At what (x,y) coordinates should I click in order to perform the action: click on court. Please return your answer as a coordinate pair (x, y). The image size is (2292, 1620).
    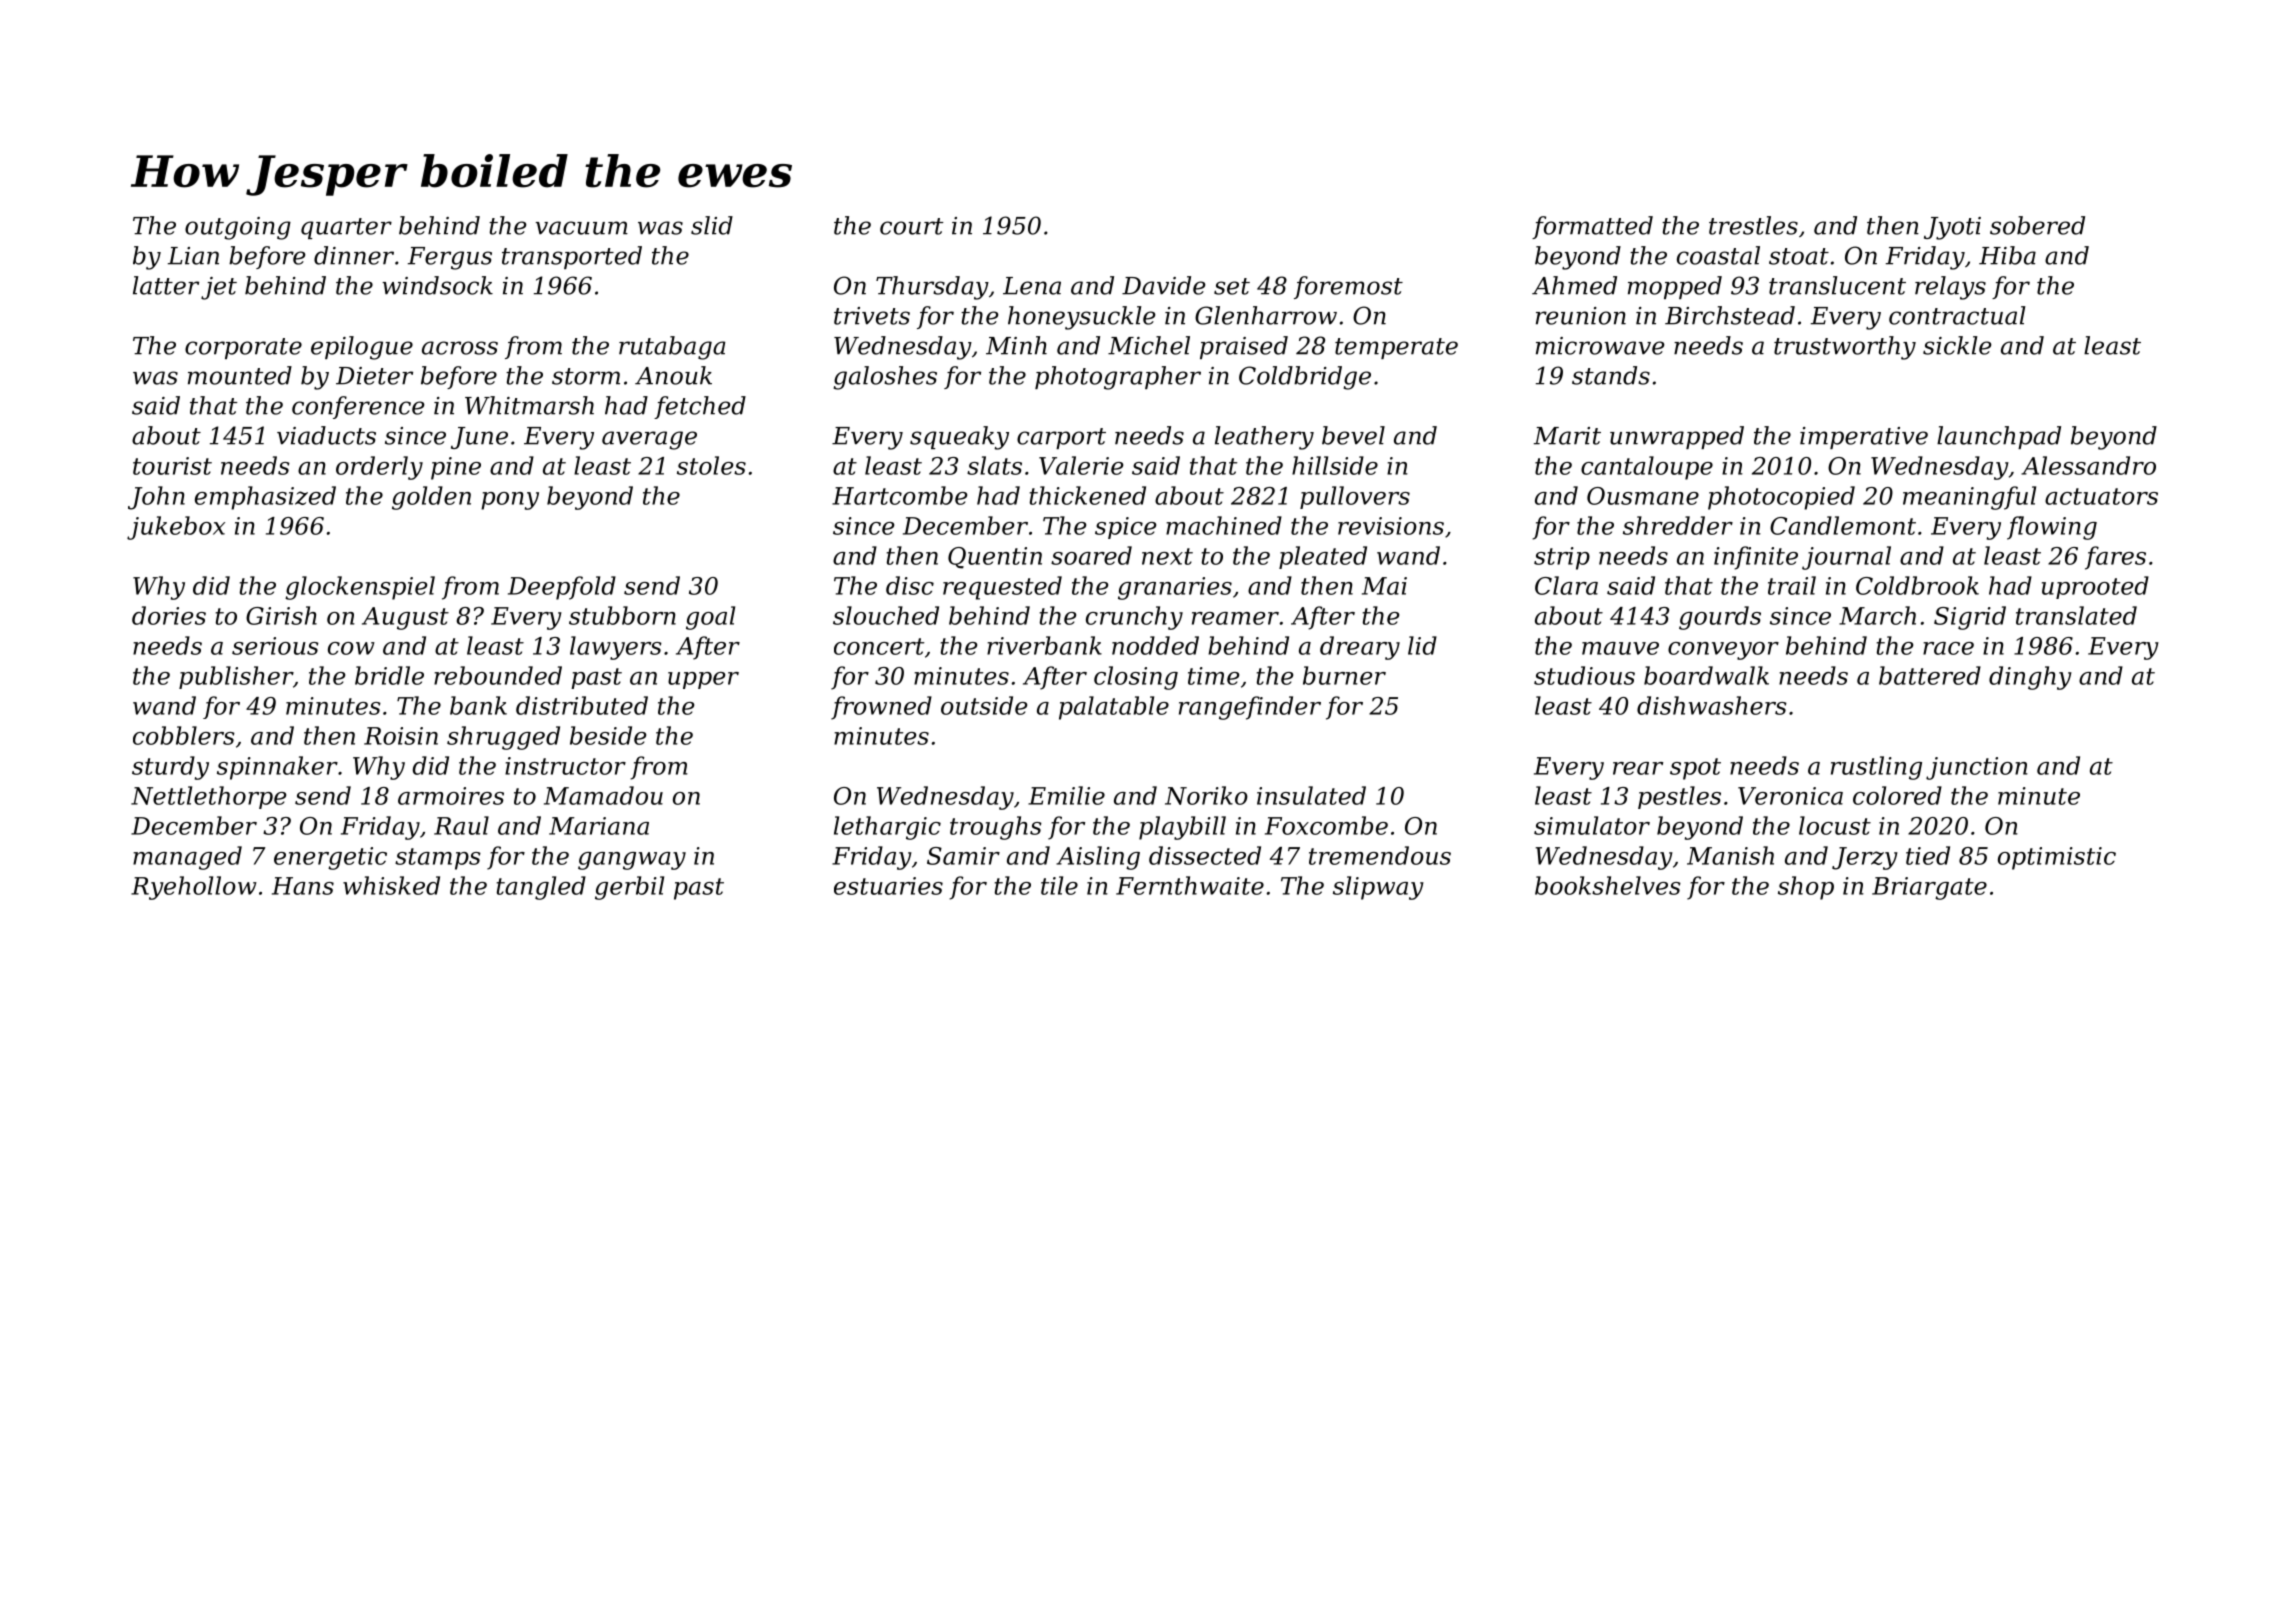
    Looking at the image, I should click on (911, 226).
